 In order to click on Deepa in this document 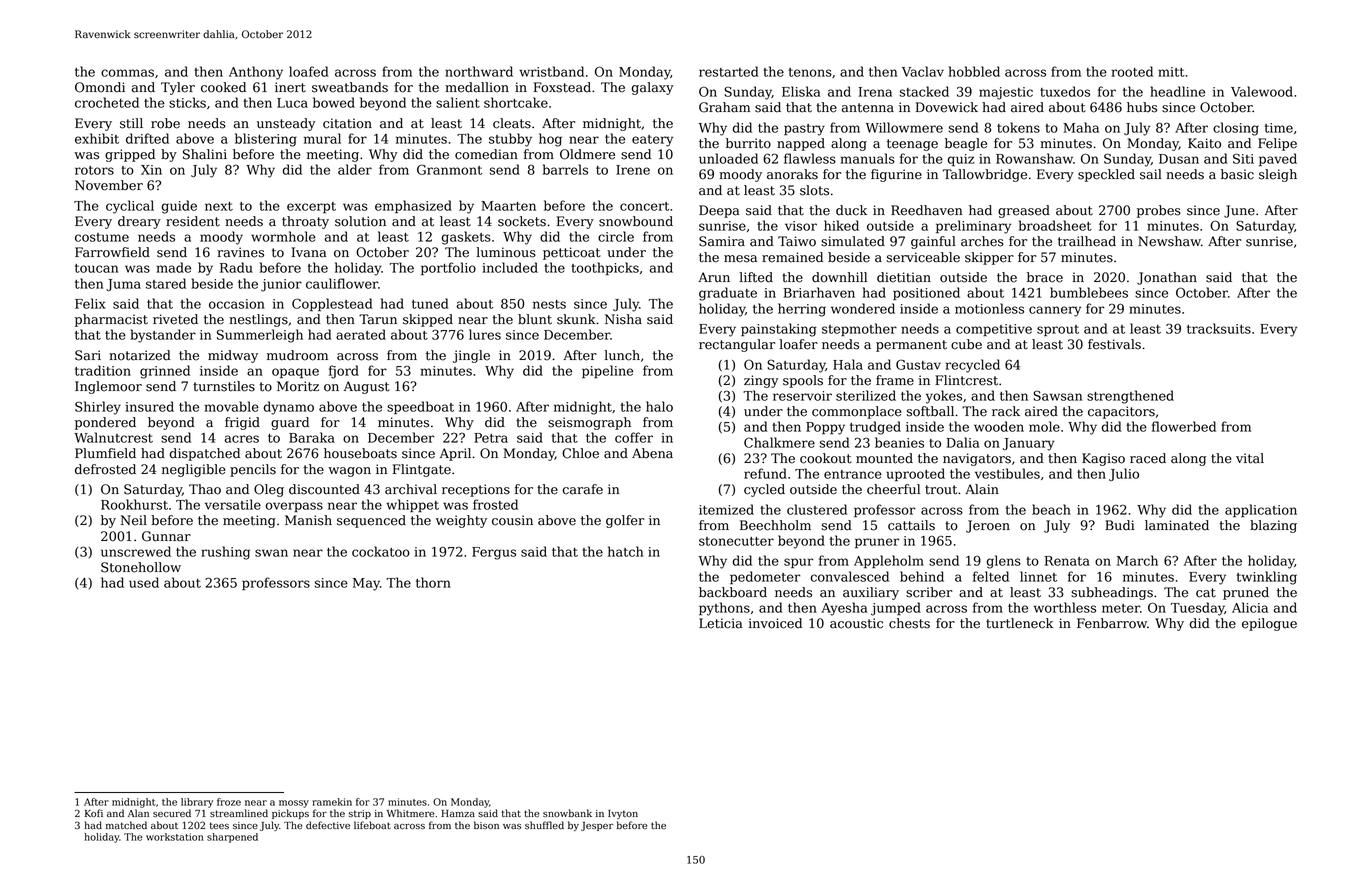, I will do `click(719, 211)`.
